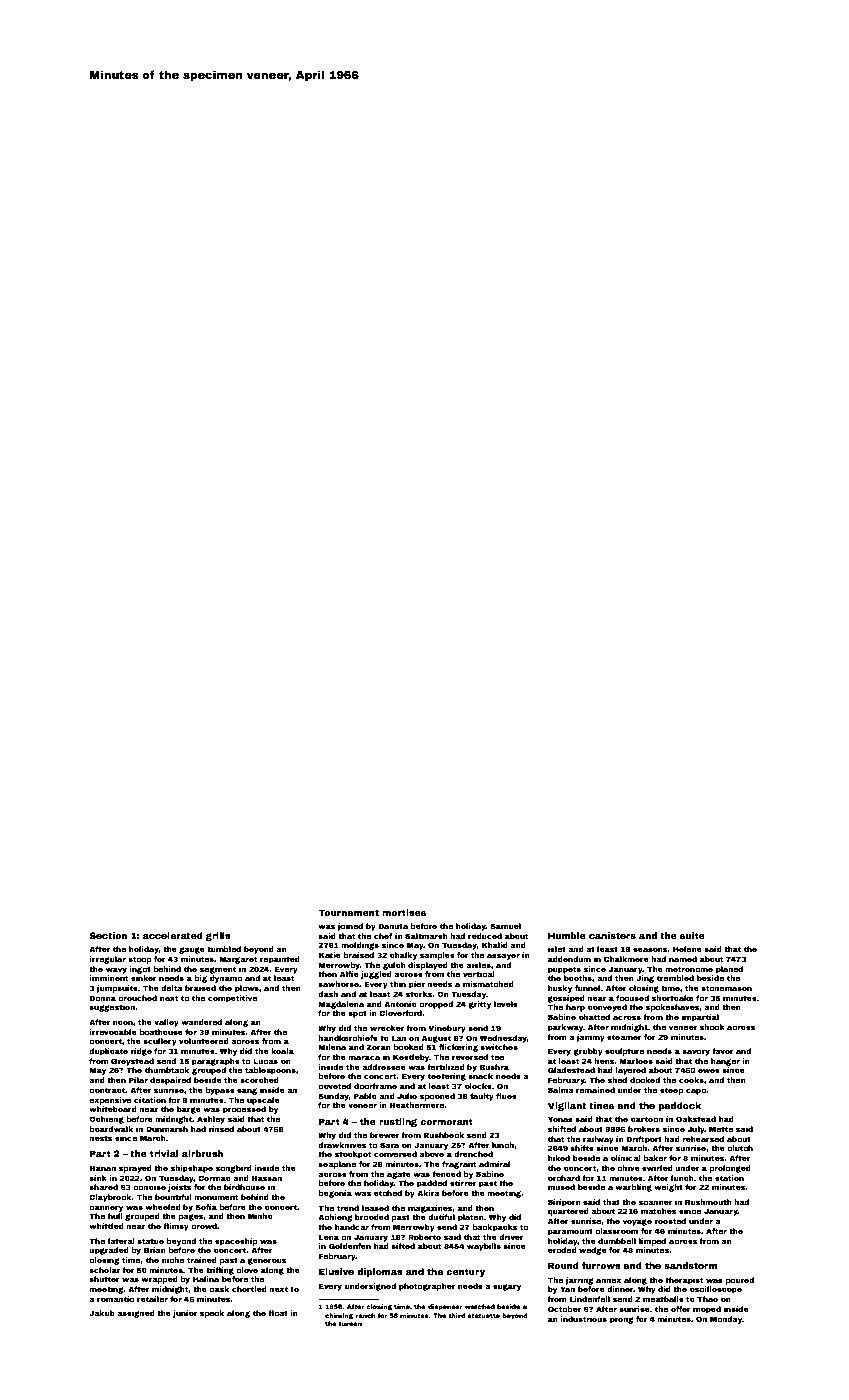 The height and width of the screenshot is (1400, 849). I want to click on chef, so click(383, 936).
